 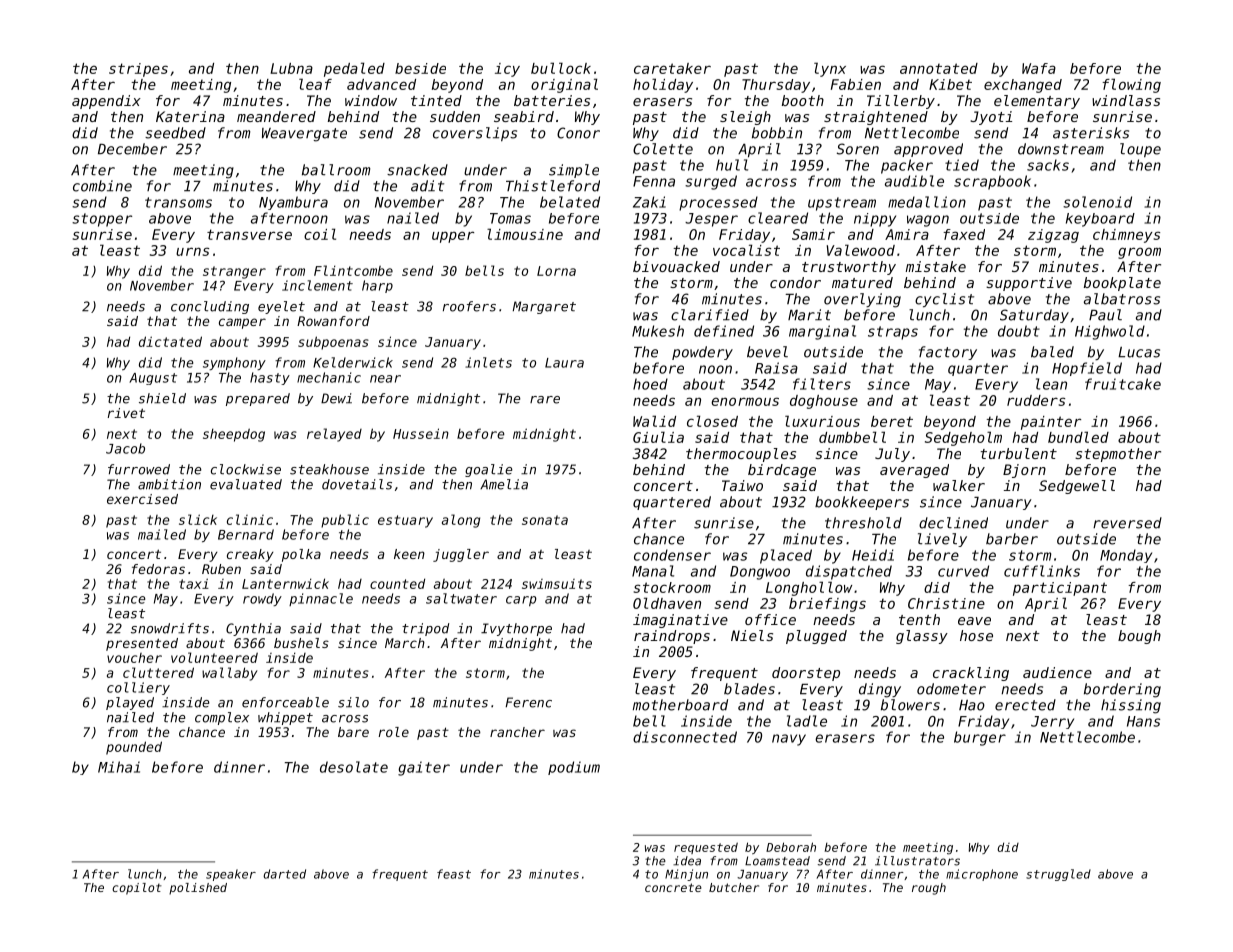 What do you see at coordinates (528, 702) in the document?
I see `Ferenc` at bounding box center [528, 702].
